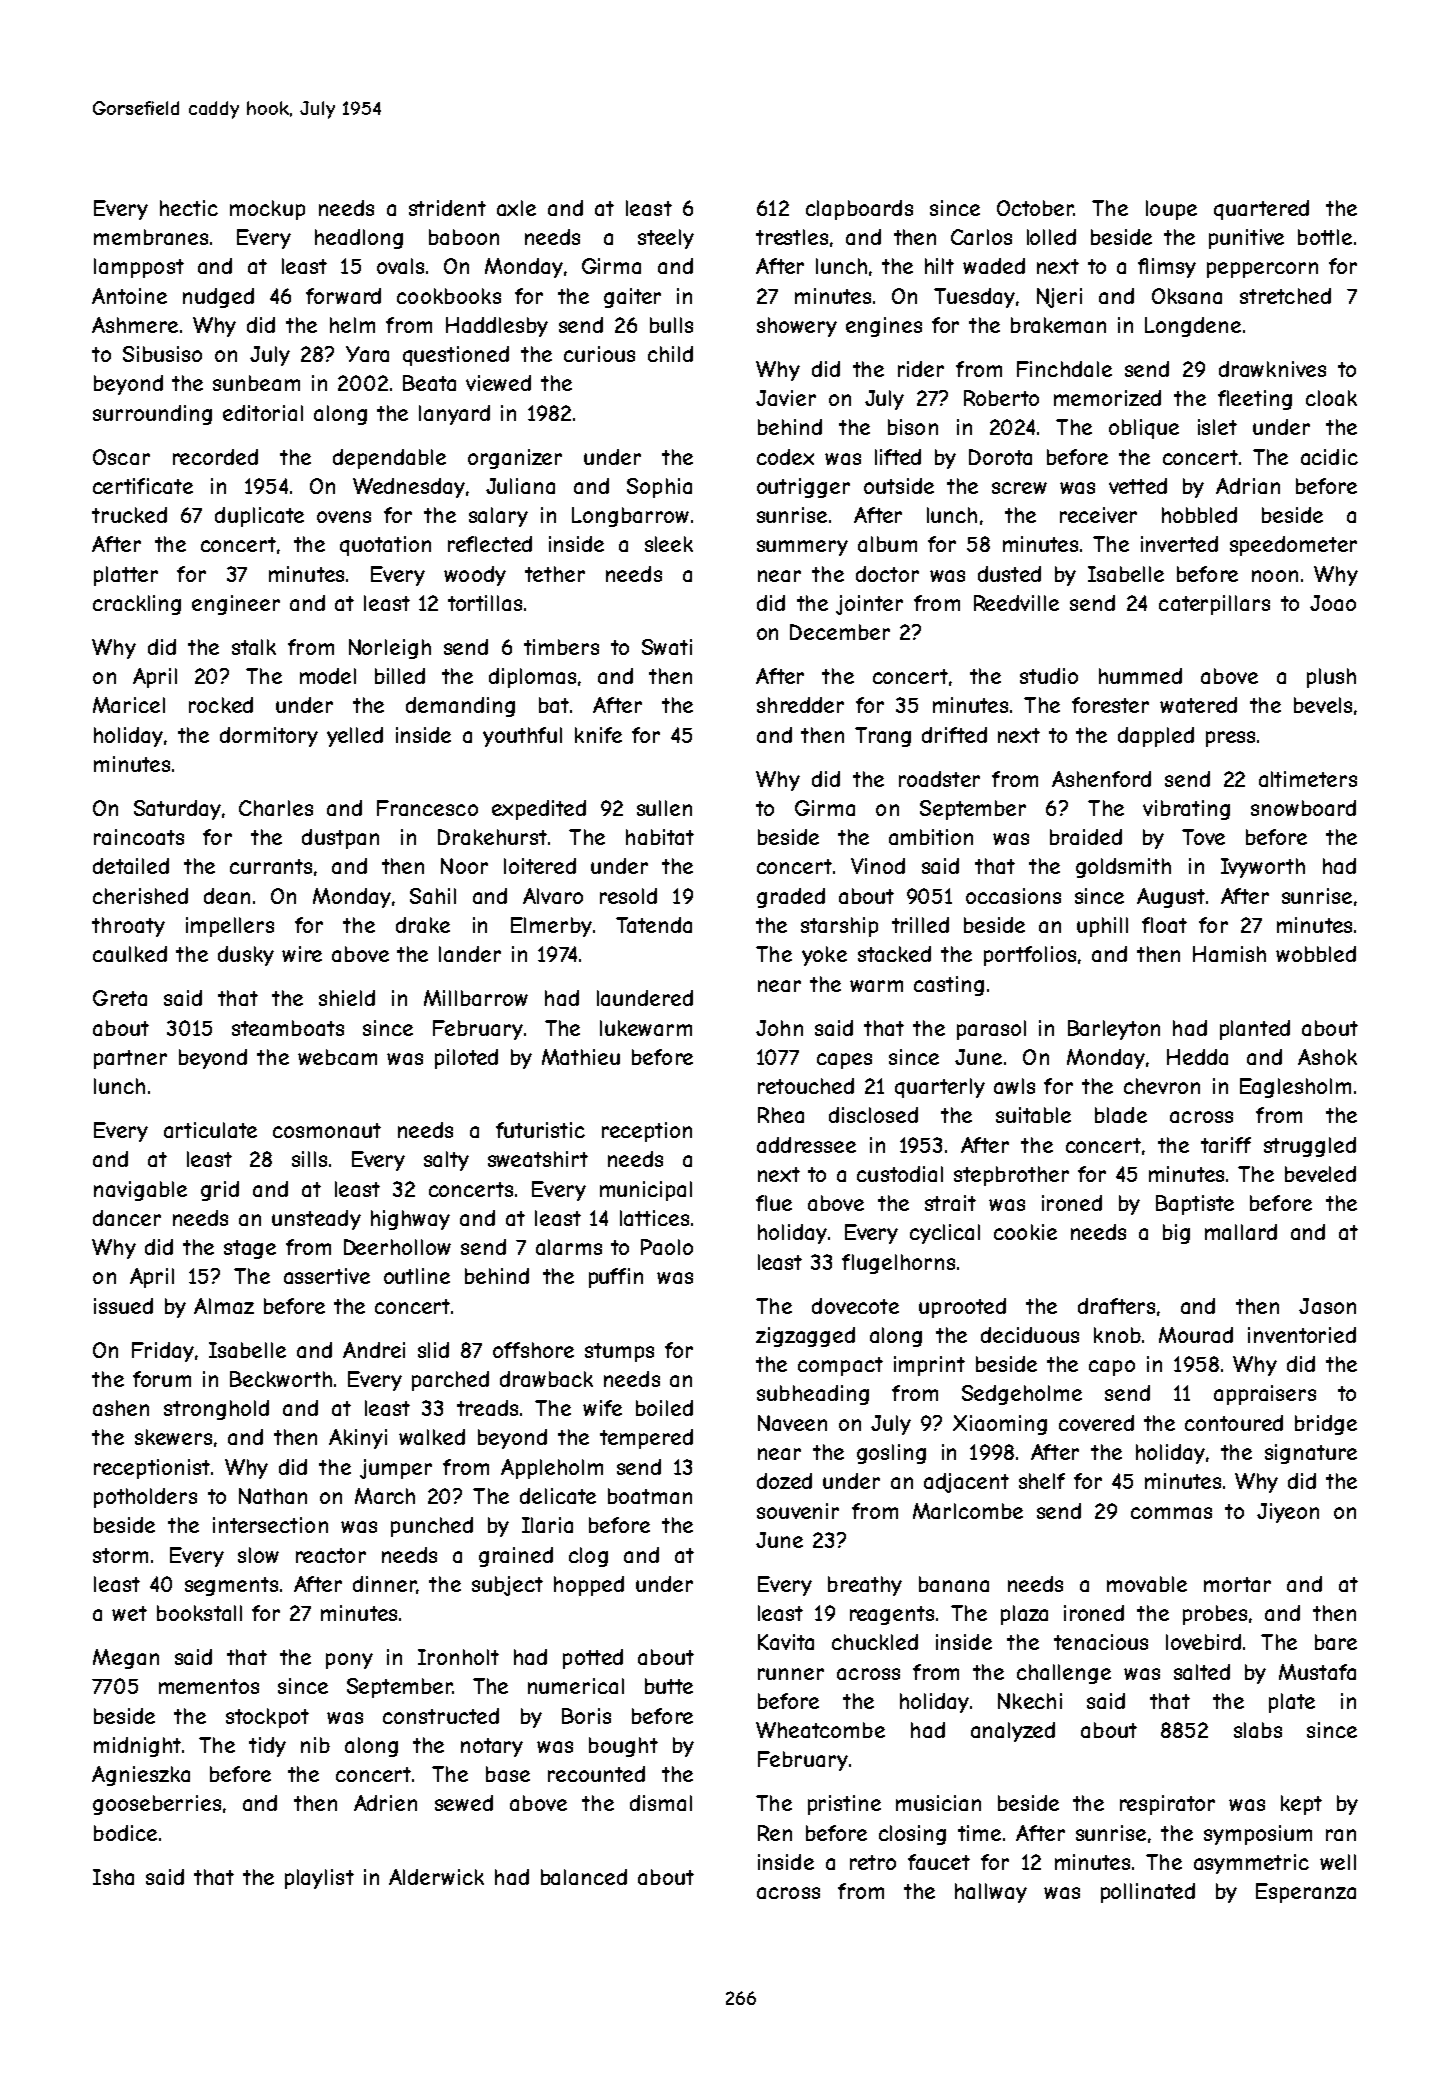 The width and height of the document is (1450, 2100). I want to click on shield, so click(347, 998).
